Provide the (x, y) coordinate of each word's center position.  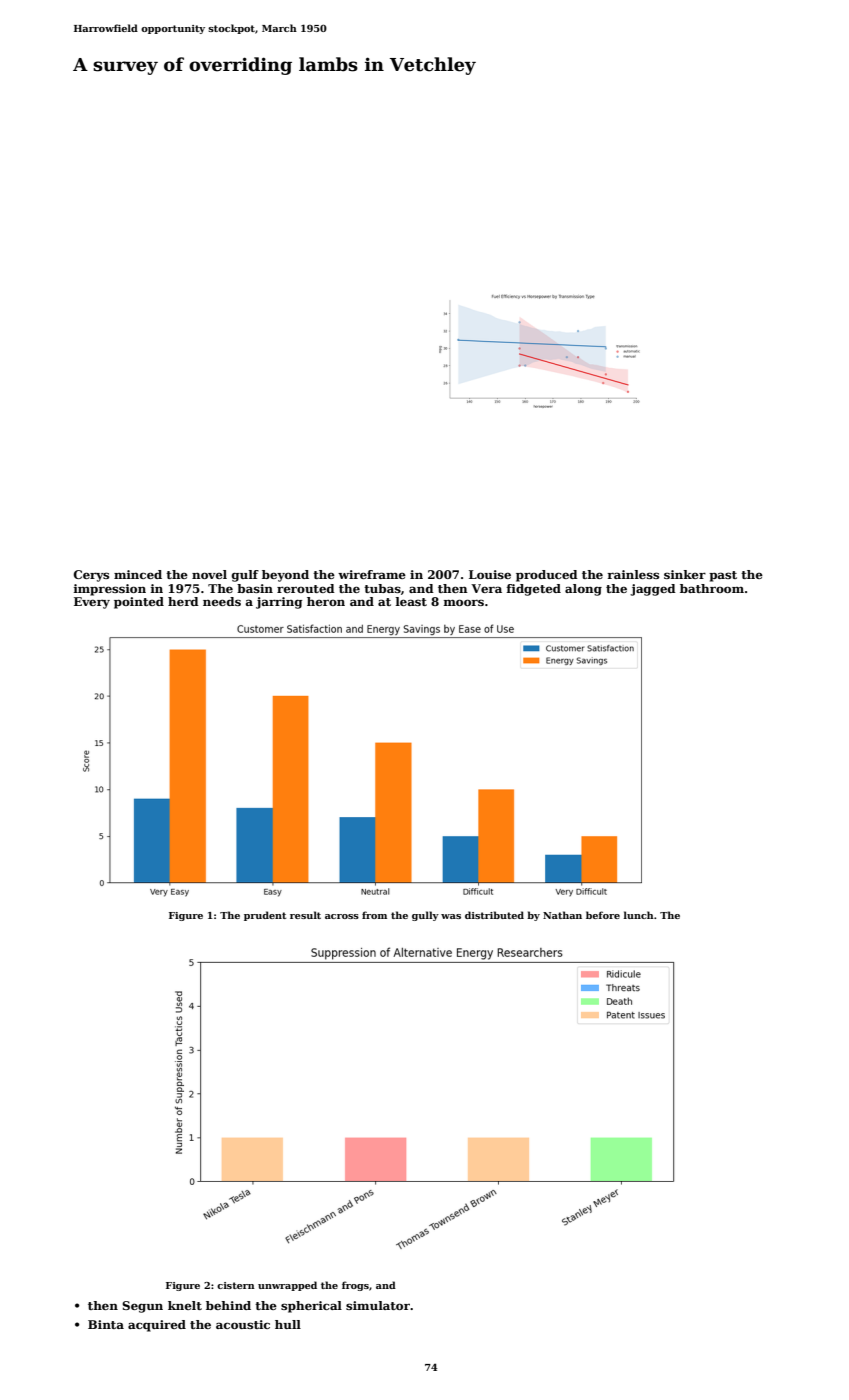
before (603, 915)
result (305, 915)
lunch (639, 915)
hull (288, 1324)
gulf (245, 576)
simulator (378, 1305)
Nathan (562, 915)
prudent (265, 916)
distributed (494, 915)
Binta (106, 1324)
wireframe (372, 574)
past (723, 576)
